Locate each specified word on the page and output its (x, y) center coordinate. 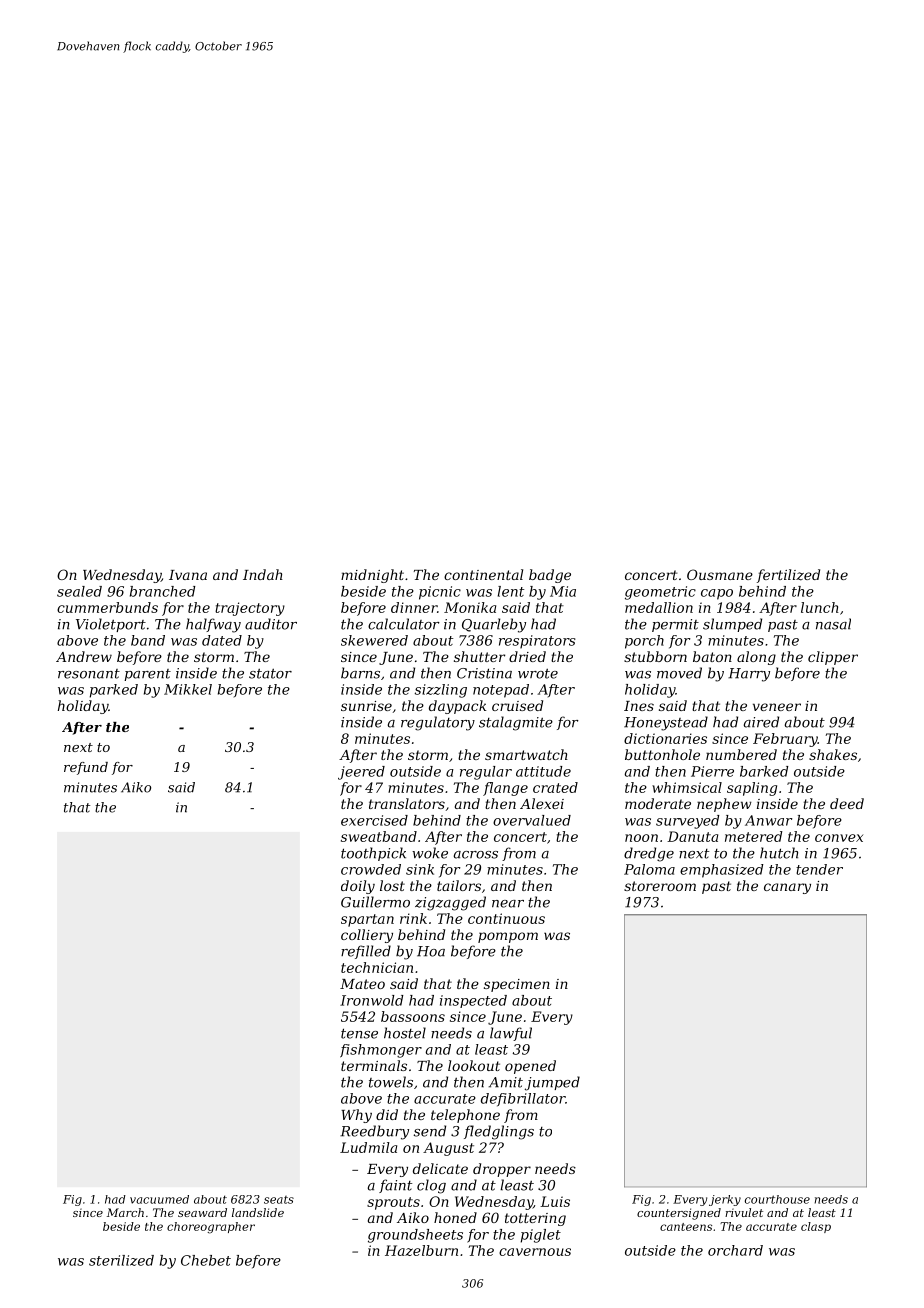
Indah (263, 574)
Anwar (768, 820)
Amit (506, 1082)
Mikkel (188, 689)
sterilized (121, 1260)
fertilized (788, 576)
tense (359, 1033)
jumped (552, 1083)
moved (679, 673)
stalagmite (516, 723)
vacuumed (159, 1199)
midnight (372, 576)
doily (358, 887)
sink (420, 869)
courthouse (777, 1199)
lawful (511, 1034)
